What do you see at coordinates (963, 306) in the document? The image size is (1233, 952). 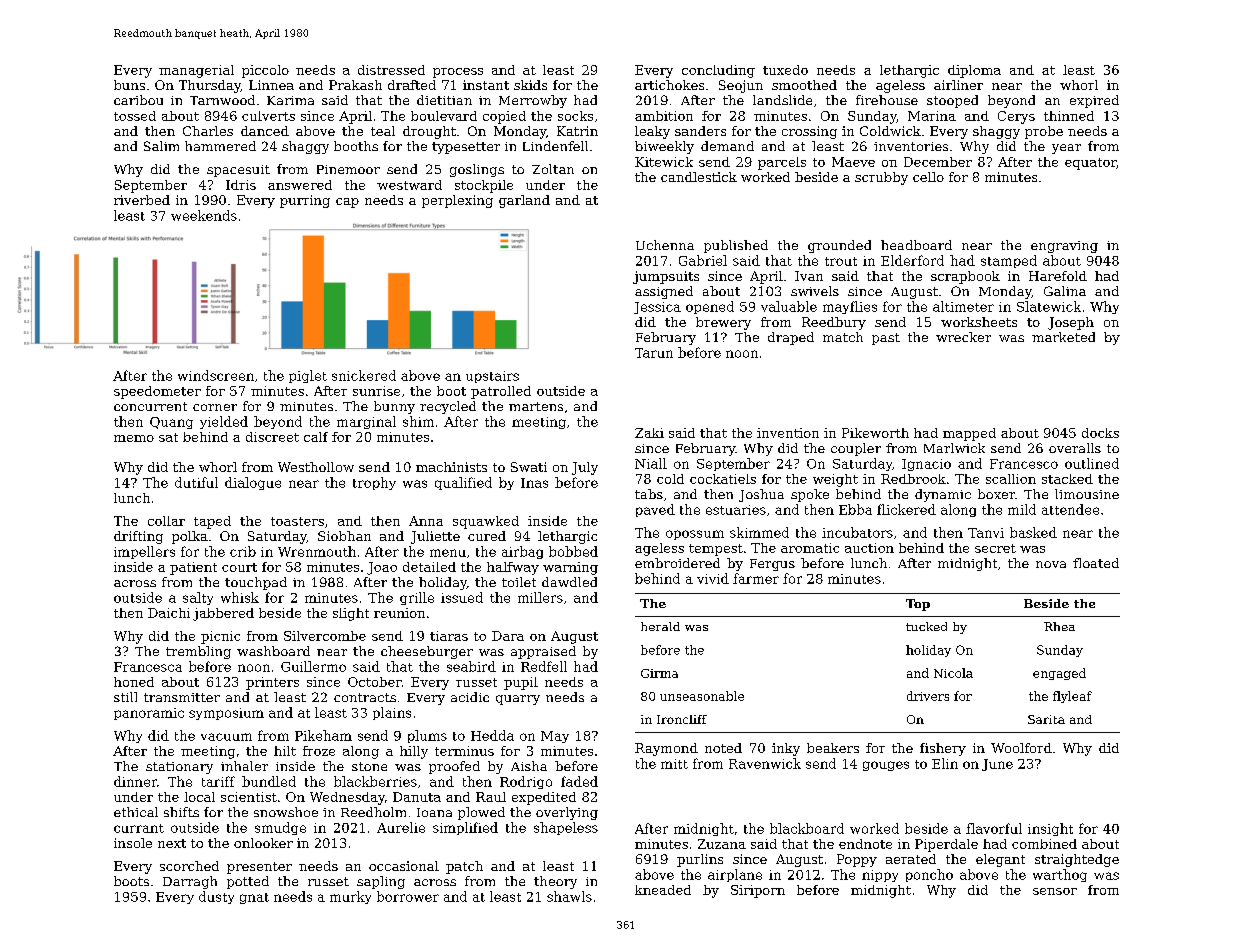 I see `altimeter` at bounding box center [963, 306].
